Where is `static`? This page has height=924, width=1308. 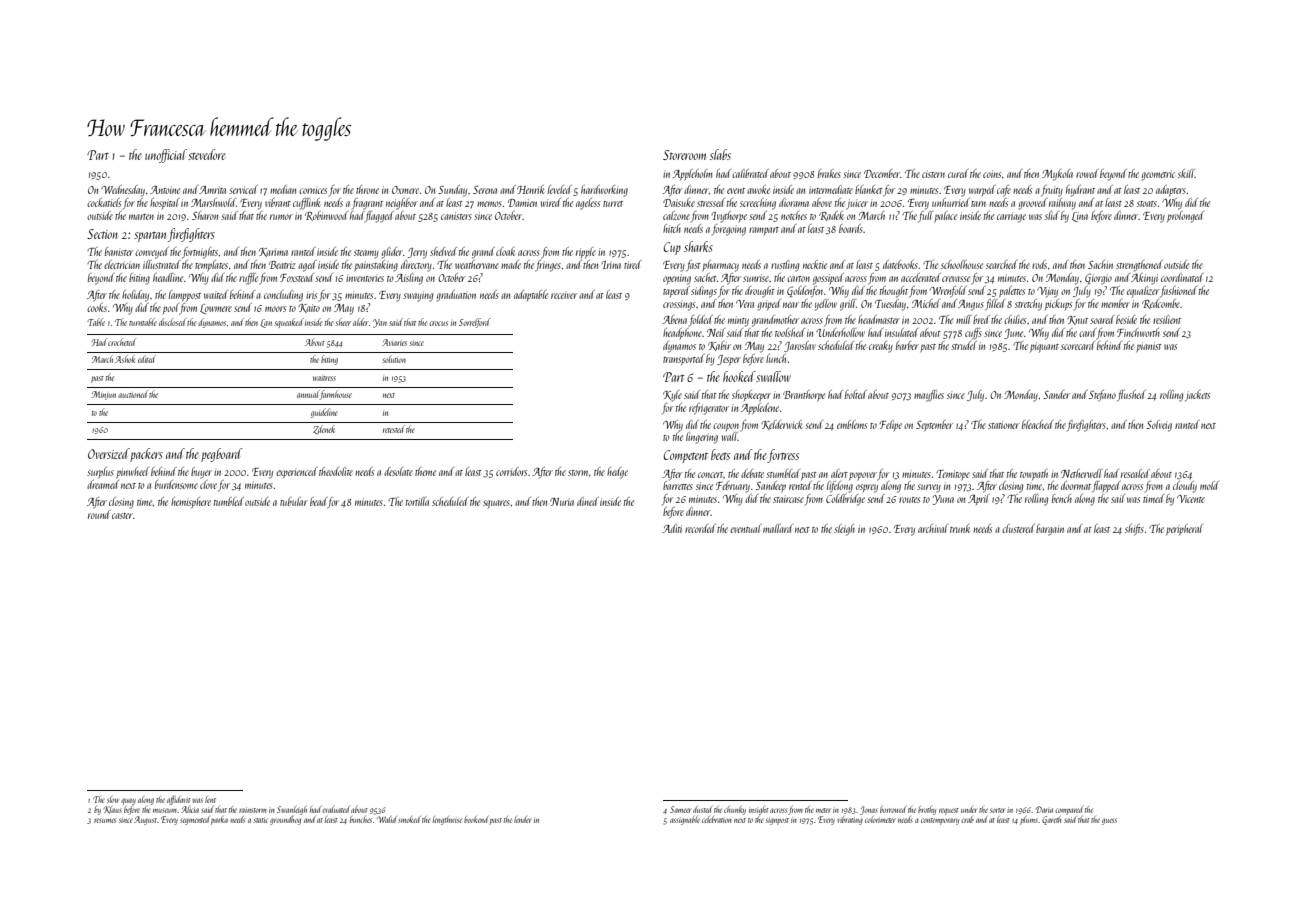
static is located at coordinates (261, 820).
